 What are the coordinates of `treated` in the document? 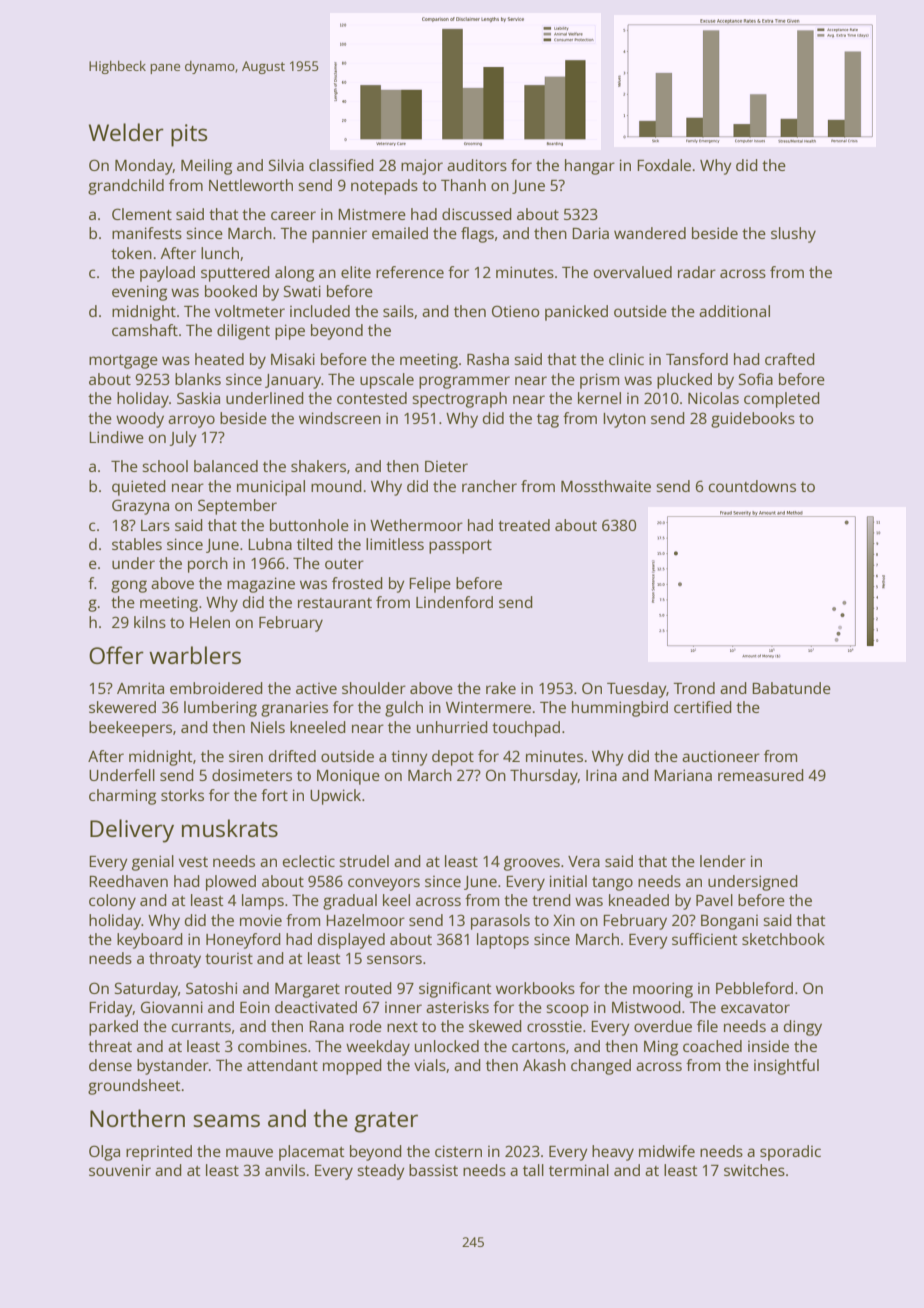 It's located at (524, 525).
